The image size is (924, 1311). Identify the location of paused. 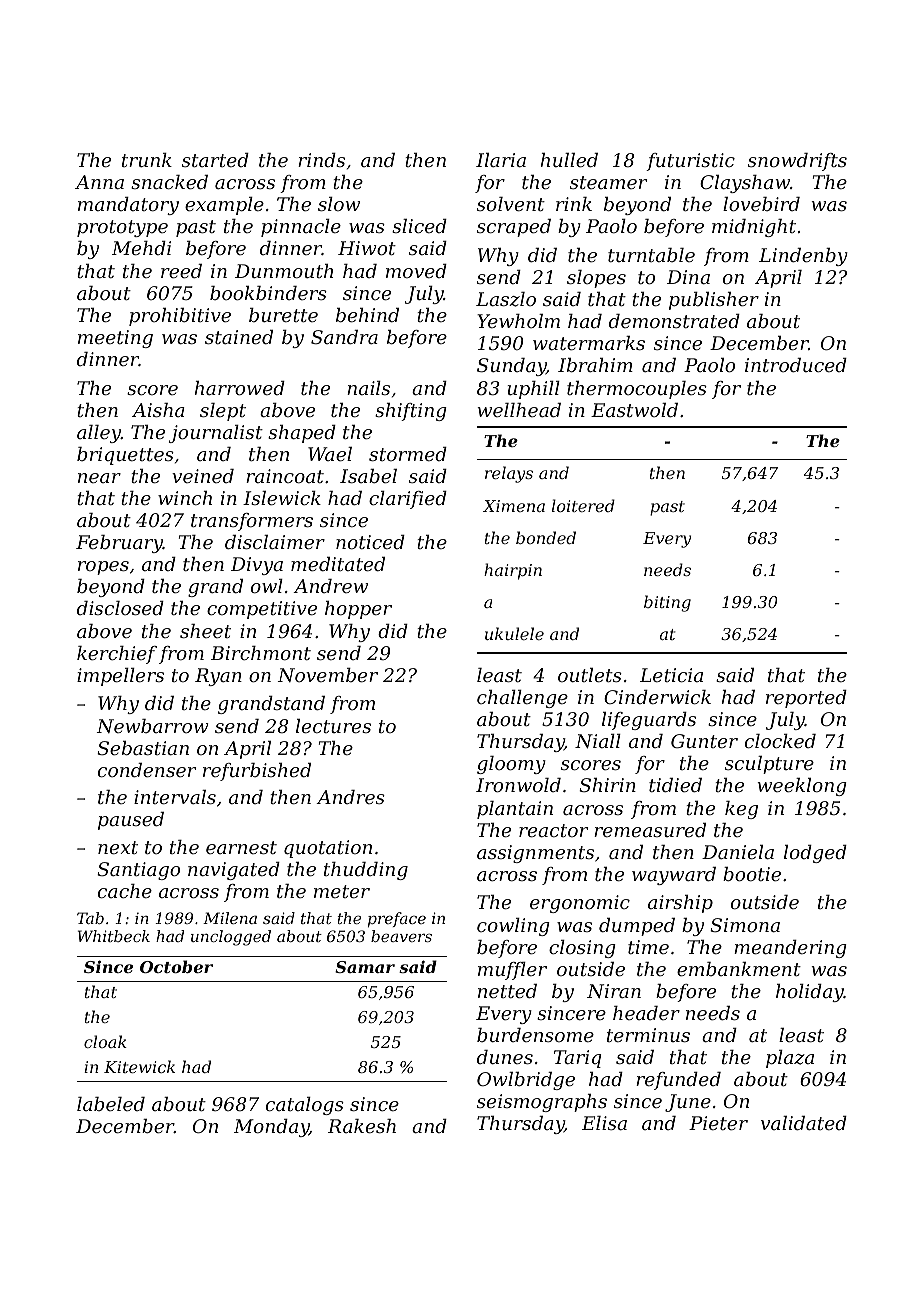
(131, 821).
